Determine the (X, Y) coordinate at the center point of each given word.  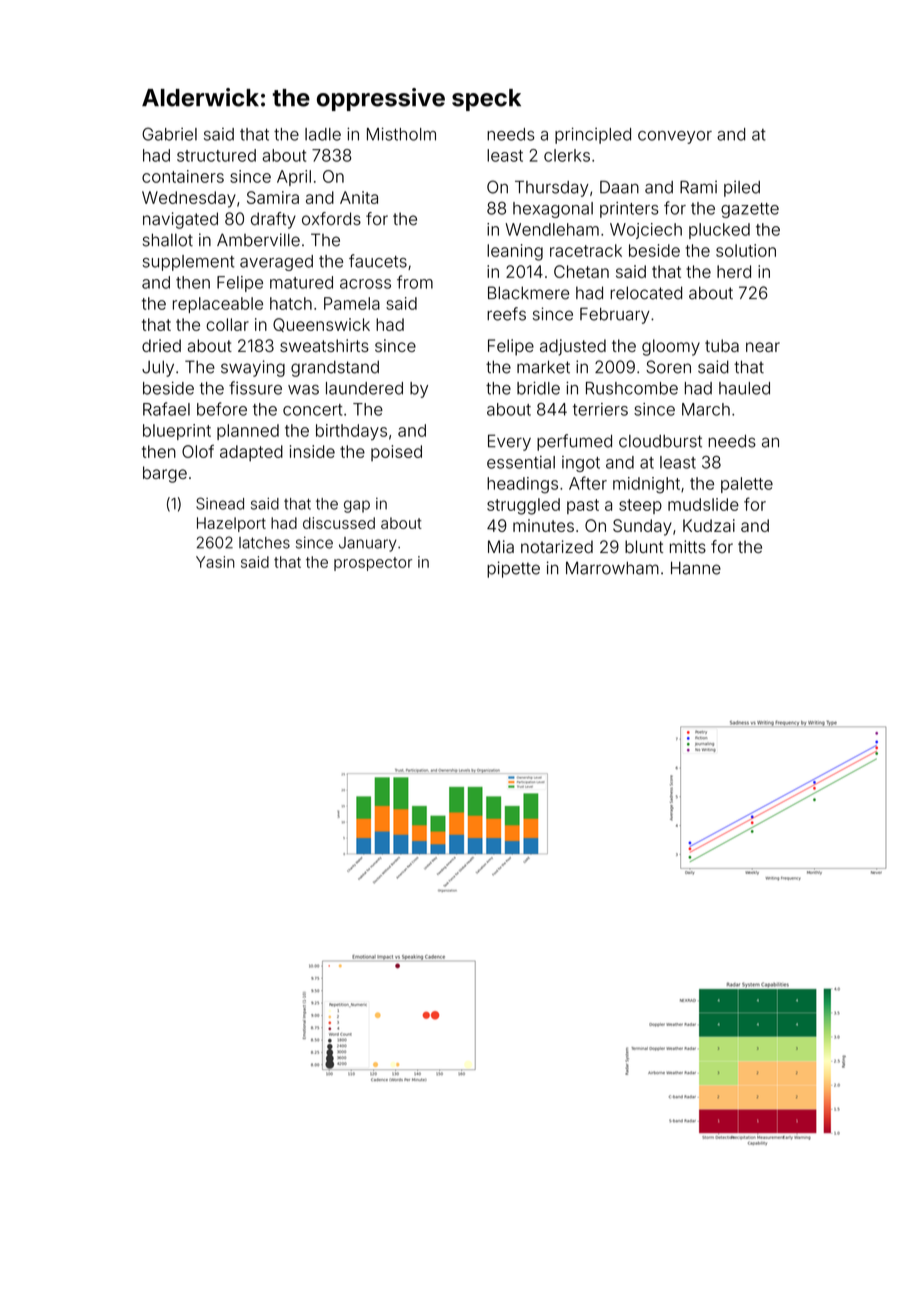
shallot (168, 240)
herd (734, 271)
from (415, 282)
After (588, 483)
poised (396, 453)
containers (183, 176)
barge (165, 474)
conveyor (675, 137)
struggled (523, 506)
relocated (646, 293)
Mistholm (401, 134)
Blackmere (528, 293)
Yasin (215, 562)
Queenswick (321, 325)
